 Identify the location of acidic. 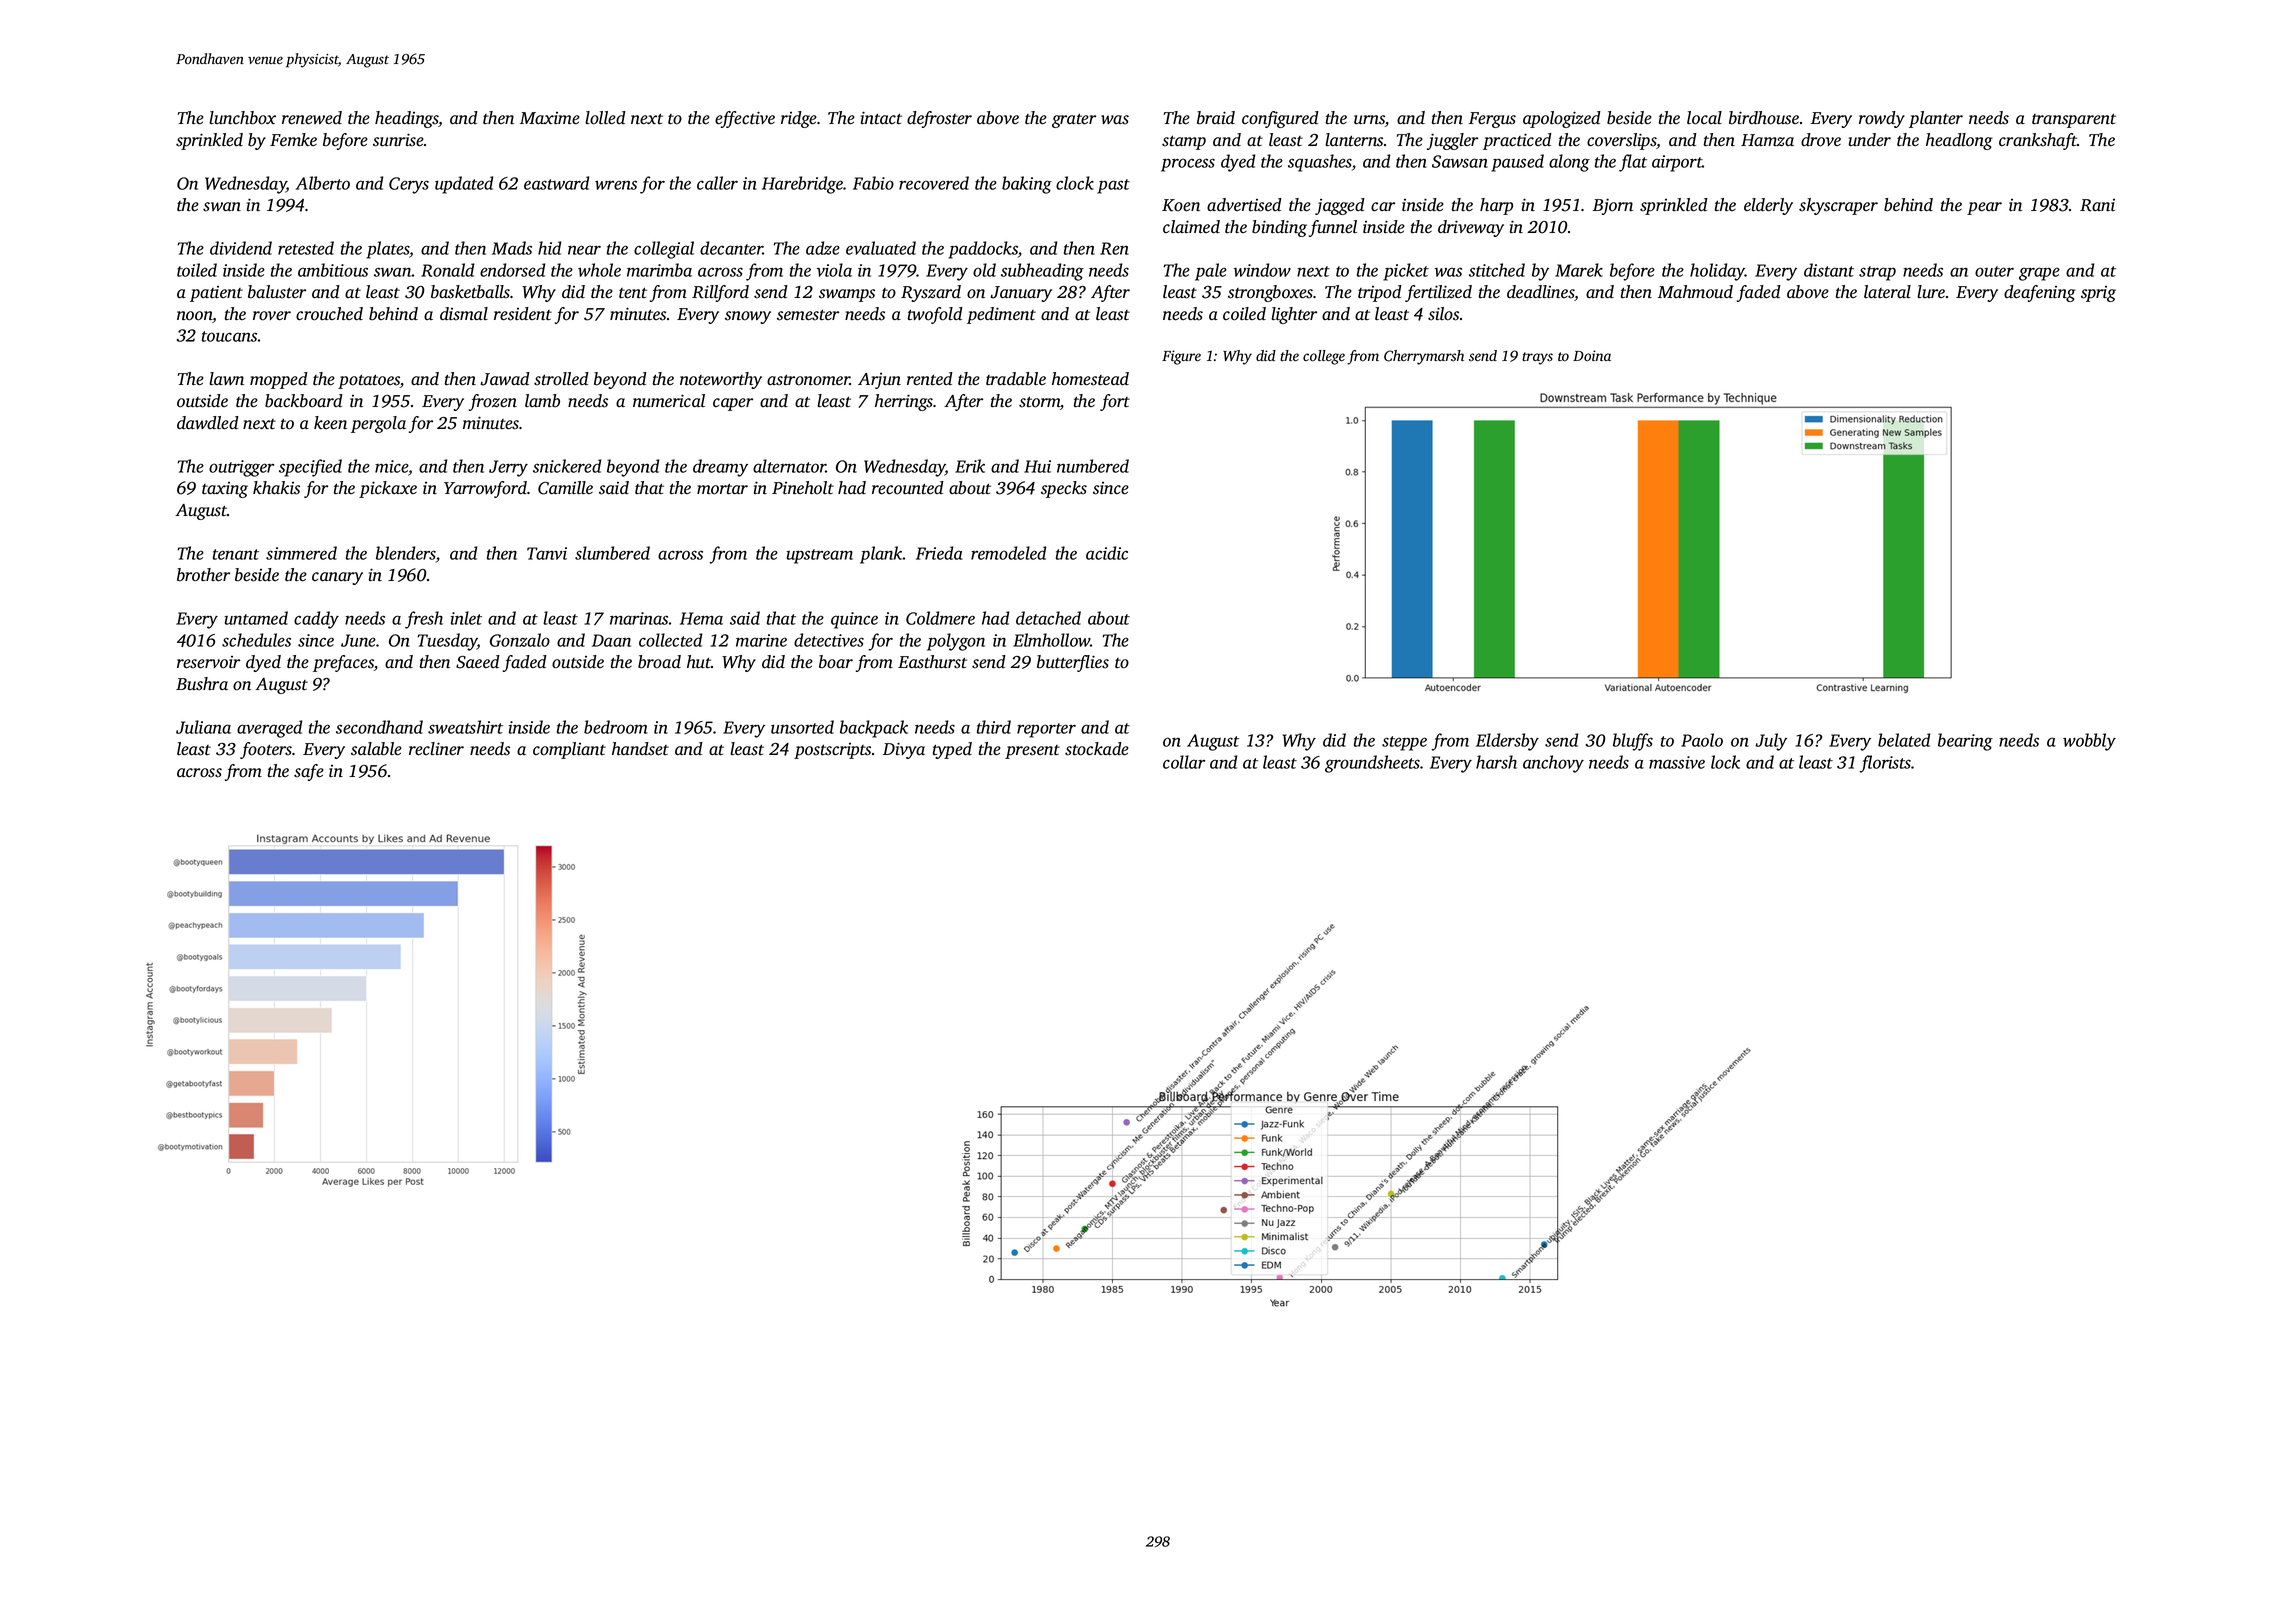
(1107, 553).
